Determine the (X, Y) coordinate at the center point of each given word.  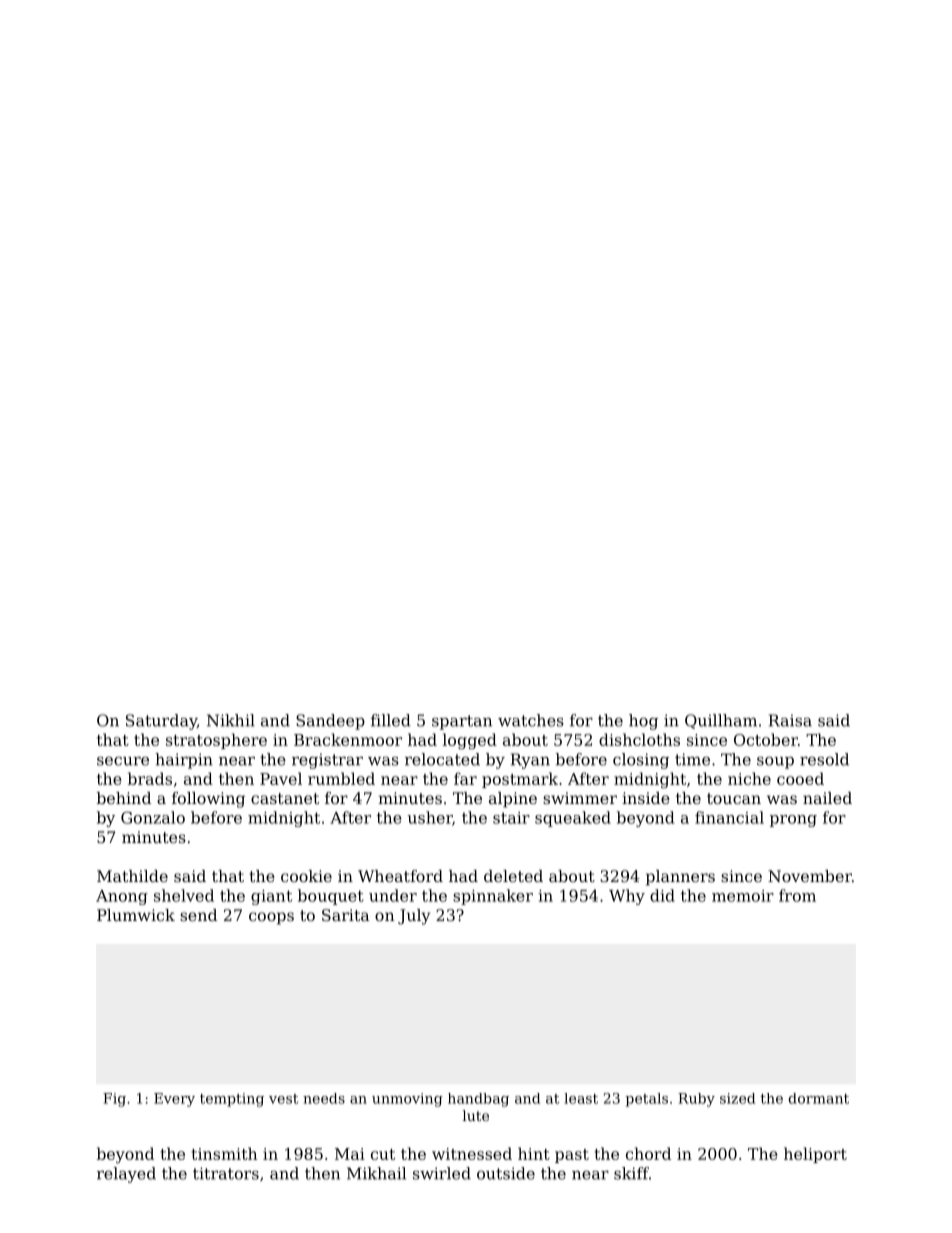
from (797, 895)
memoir (743, 896)
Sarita (345, 915)
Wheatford (400, 876)
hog (643, 722)
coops (271, 918)
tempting (232, 1100)
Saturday (161, 722)
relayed (126, 1175)
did (662, 895)
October (766, 739)
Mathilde (132, 876)
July (414, 917)
